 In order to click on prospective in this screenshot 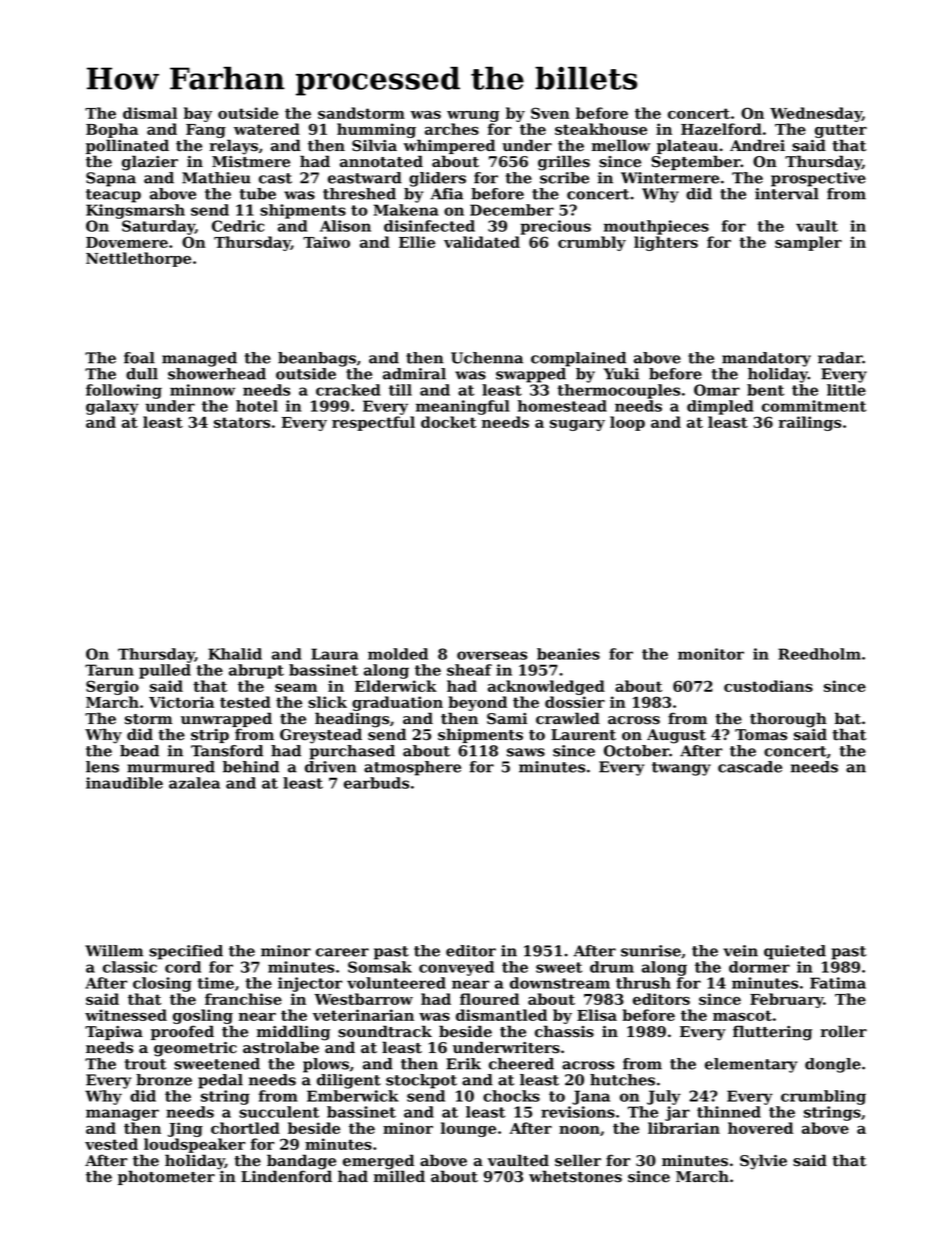, I will do `click(818, 179)`.
